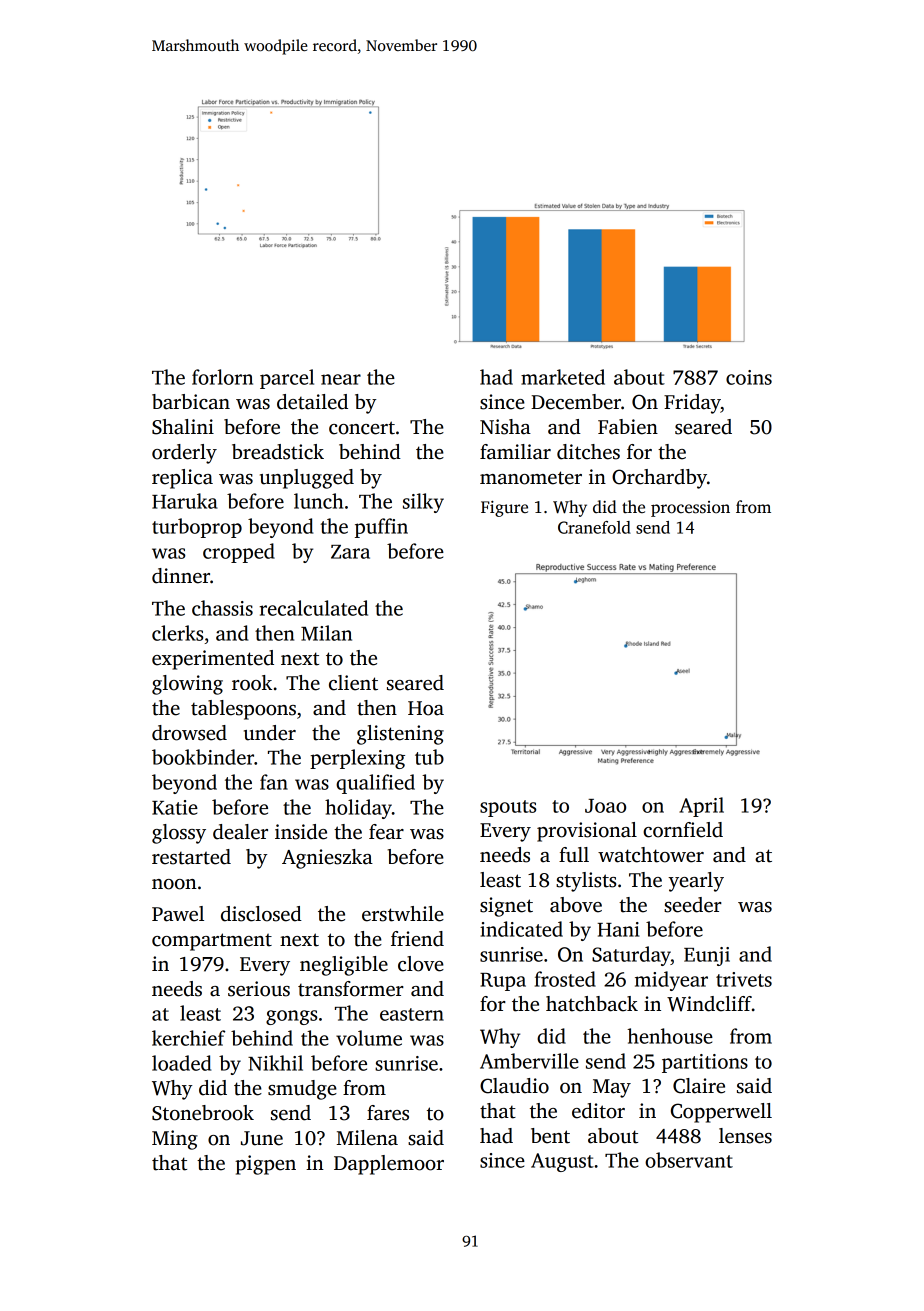 This image has height=1311, width=924. Describe the element at coordinates (386, 832) in the image. I see `fear` at that location.
